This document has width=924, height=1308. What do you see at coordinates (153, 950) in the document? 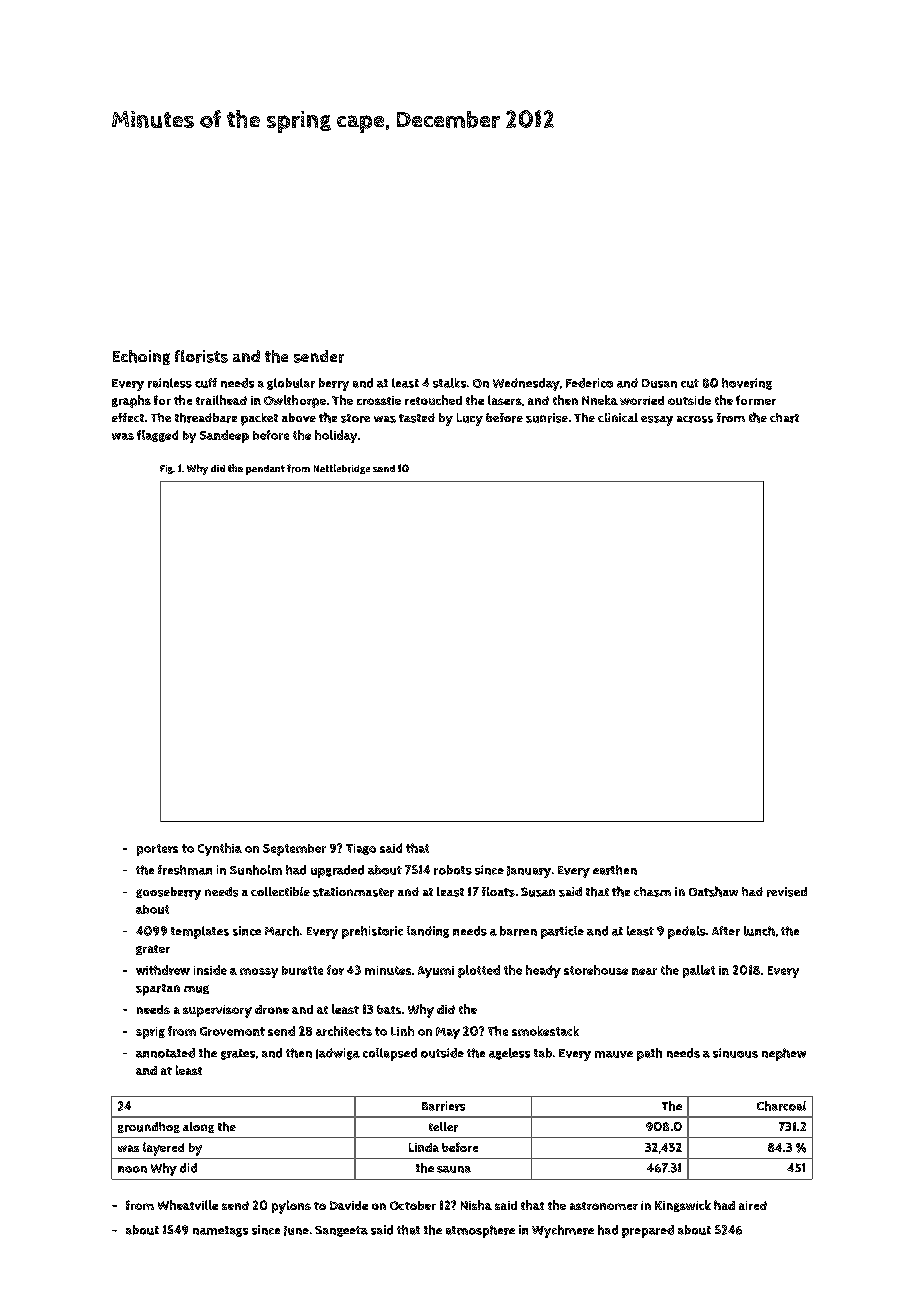
I see `grater` at bounding box center [153, 950].
